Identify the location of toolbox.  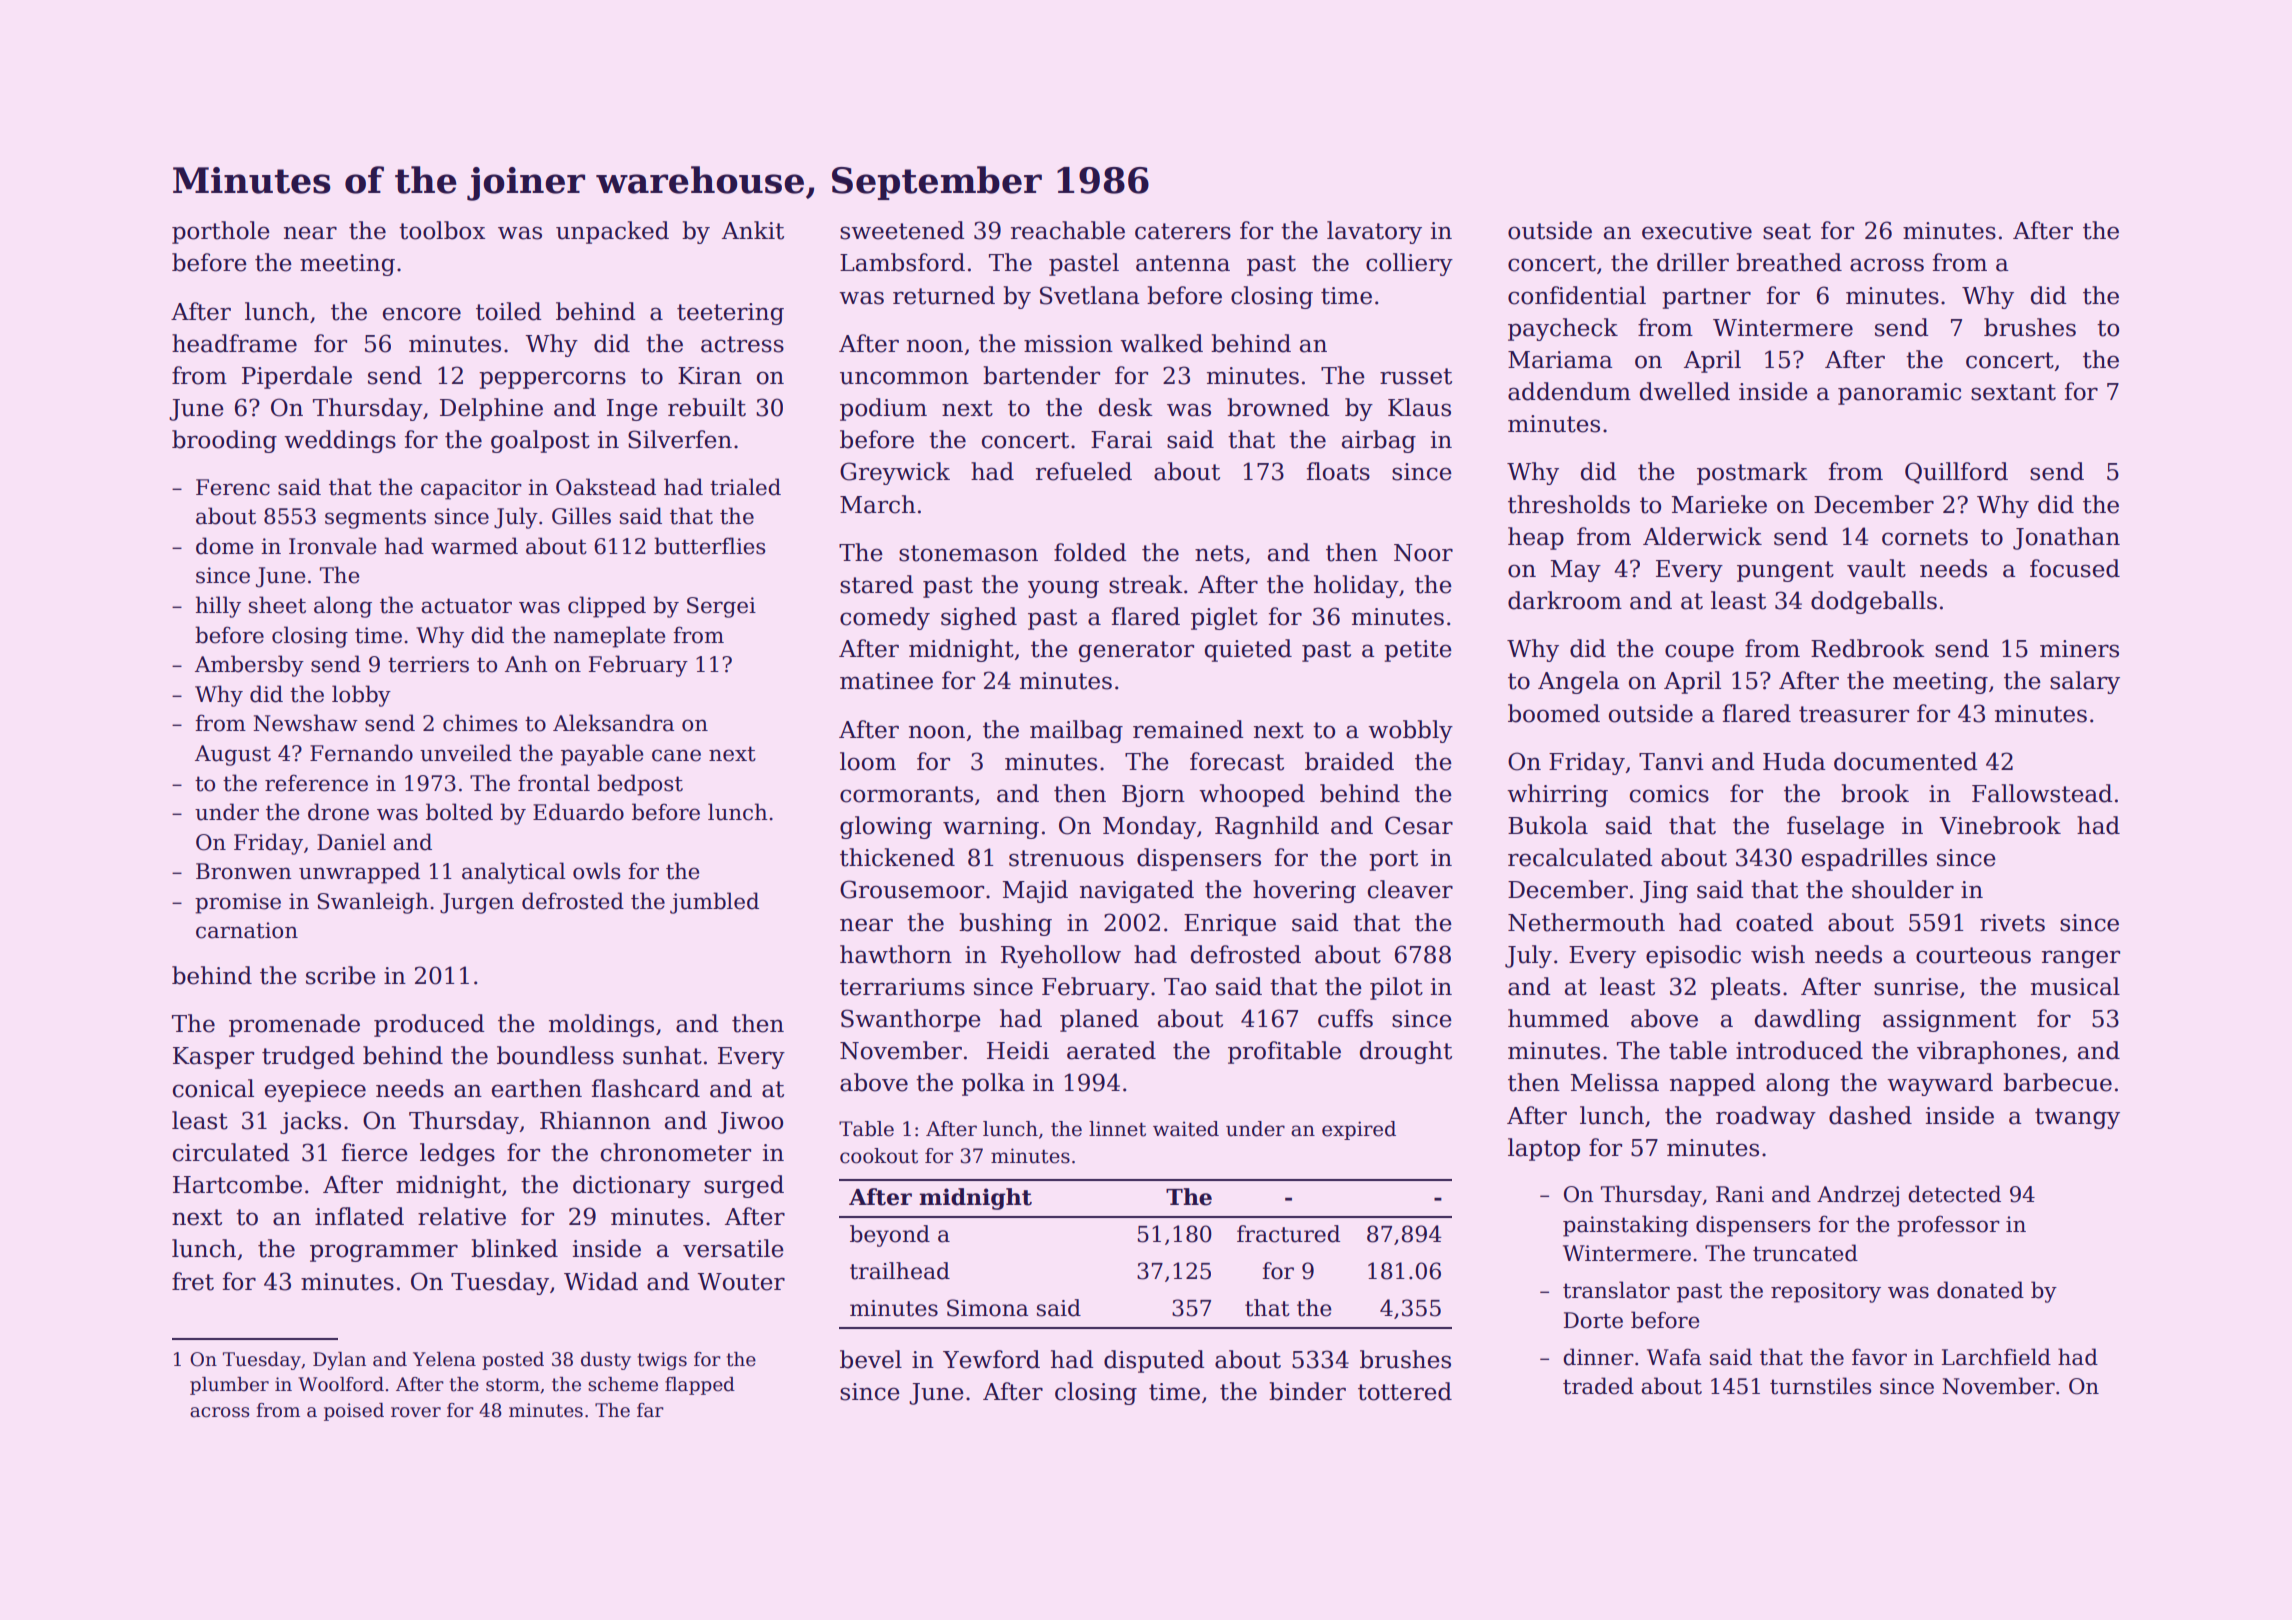
(442, 230).
